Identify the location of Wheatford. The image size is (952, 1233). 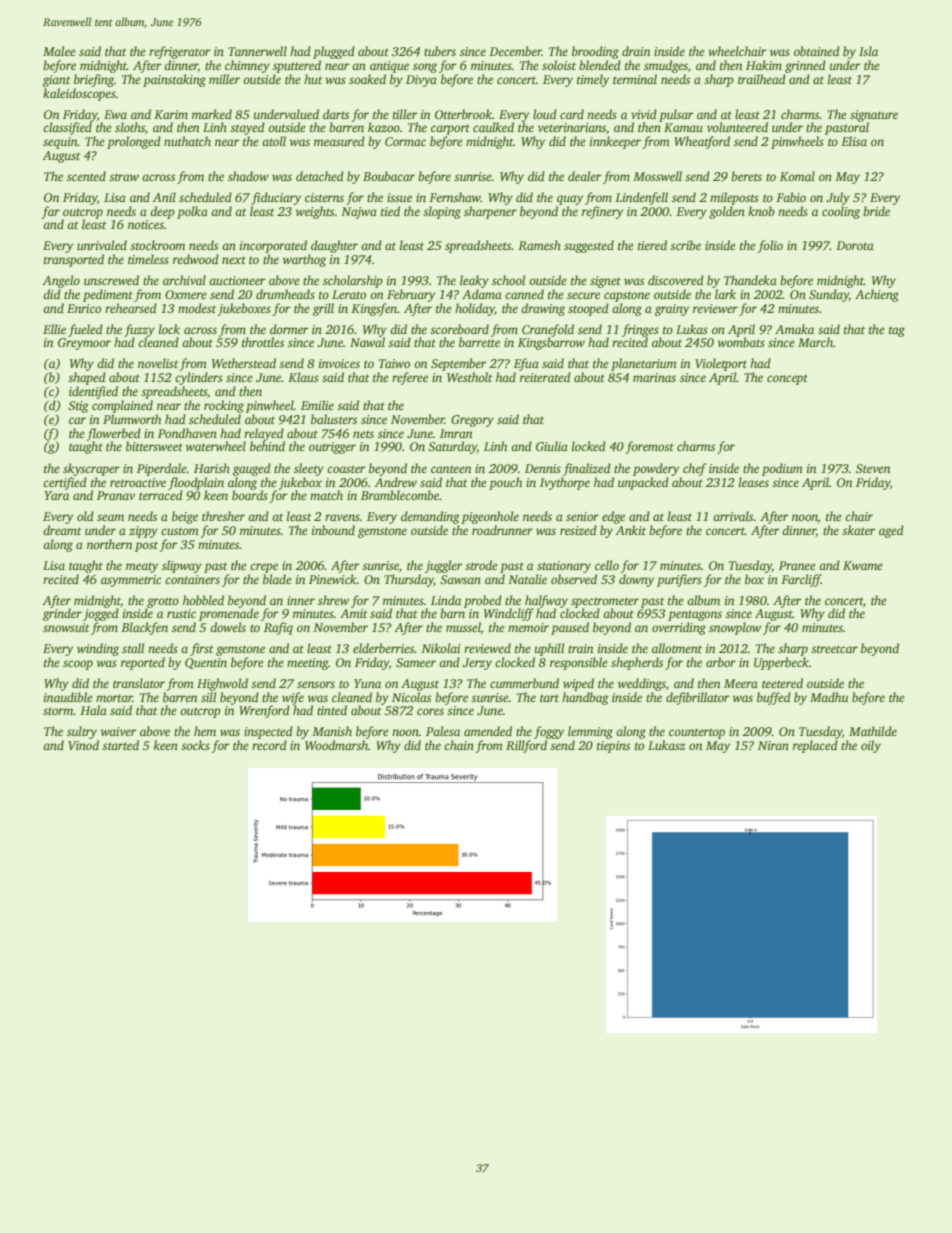
(702, 142).
